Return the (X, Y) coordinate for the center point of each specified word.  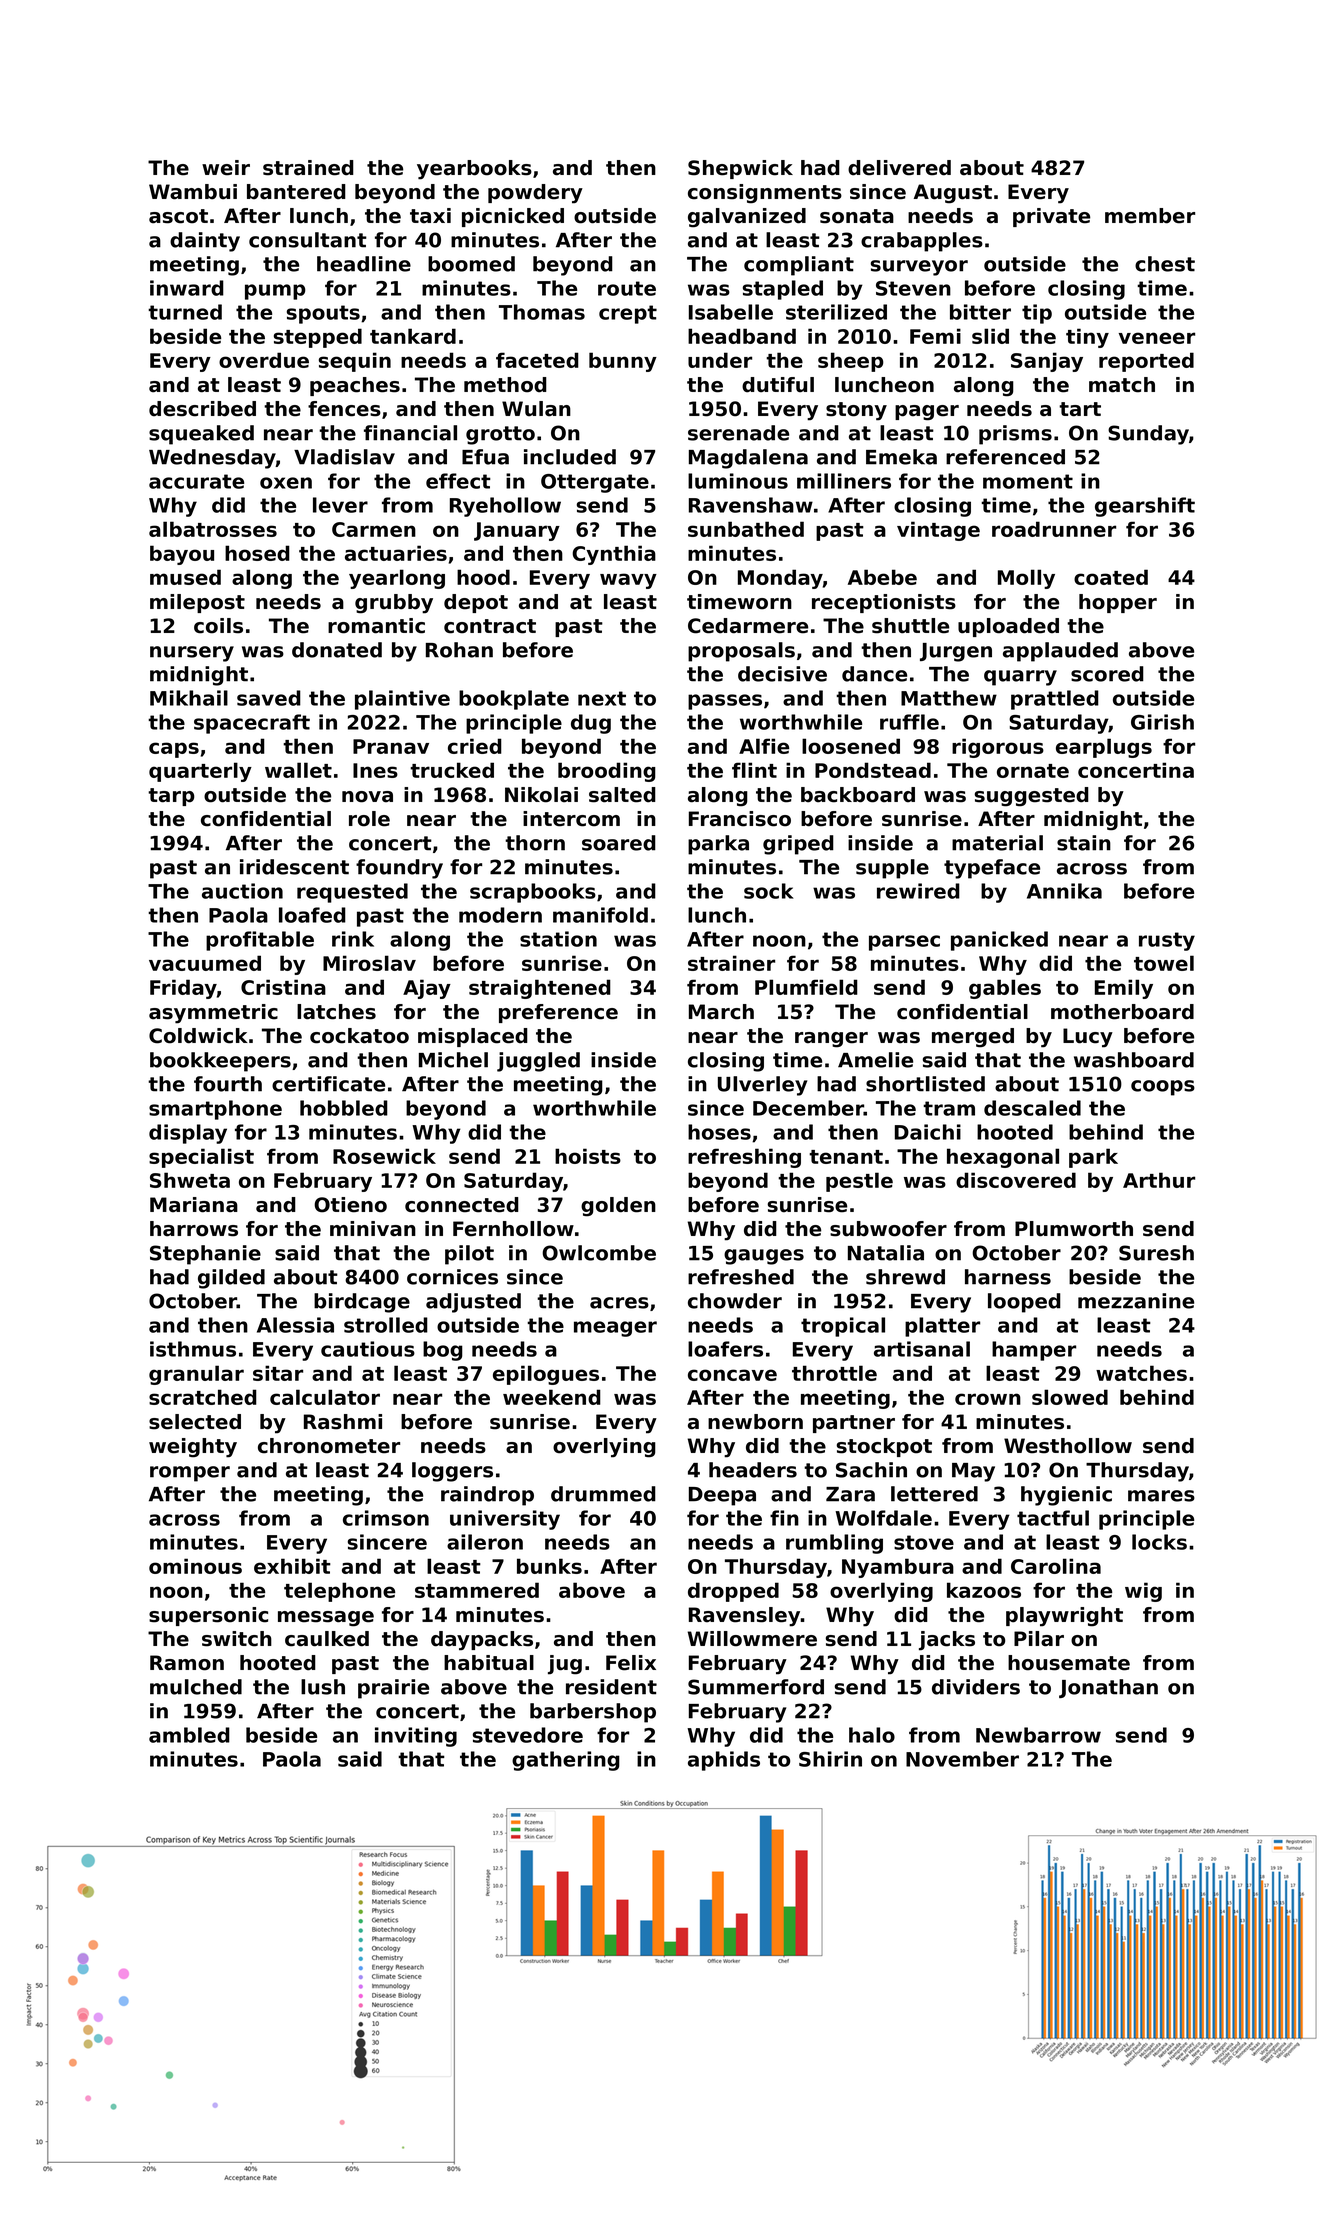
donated (337, 650)
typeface (992, 869)
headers (753, 1470)
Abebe (882, 577)
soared (619, 843)
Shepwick (740, 169)
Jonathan (1108, 1688)
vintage (938, 531)
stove (924, 1542)
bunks (549, 1566)
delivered (899, 168)
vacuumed (205, 963)
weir (226, 168)
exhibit (292, 1566)
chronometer (329, 1446)
